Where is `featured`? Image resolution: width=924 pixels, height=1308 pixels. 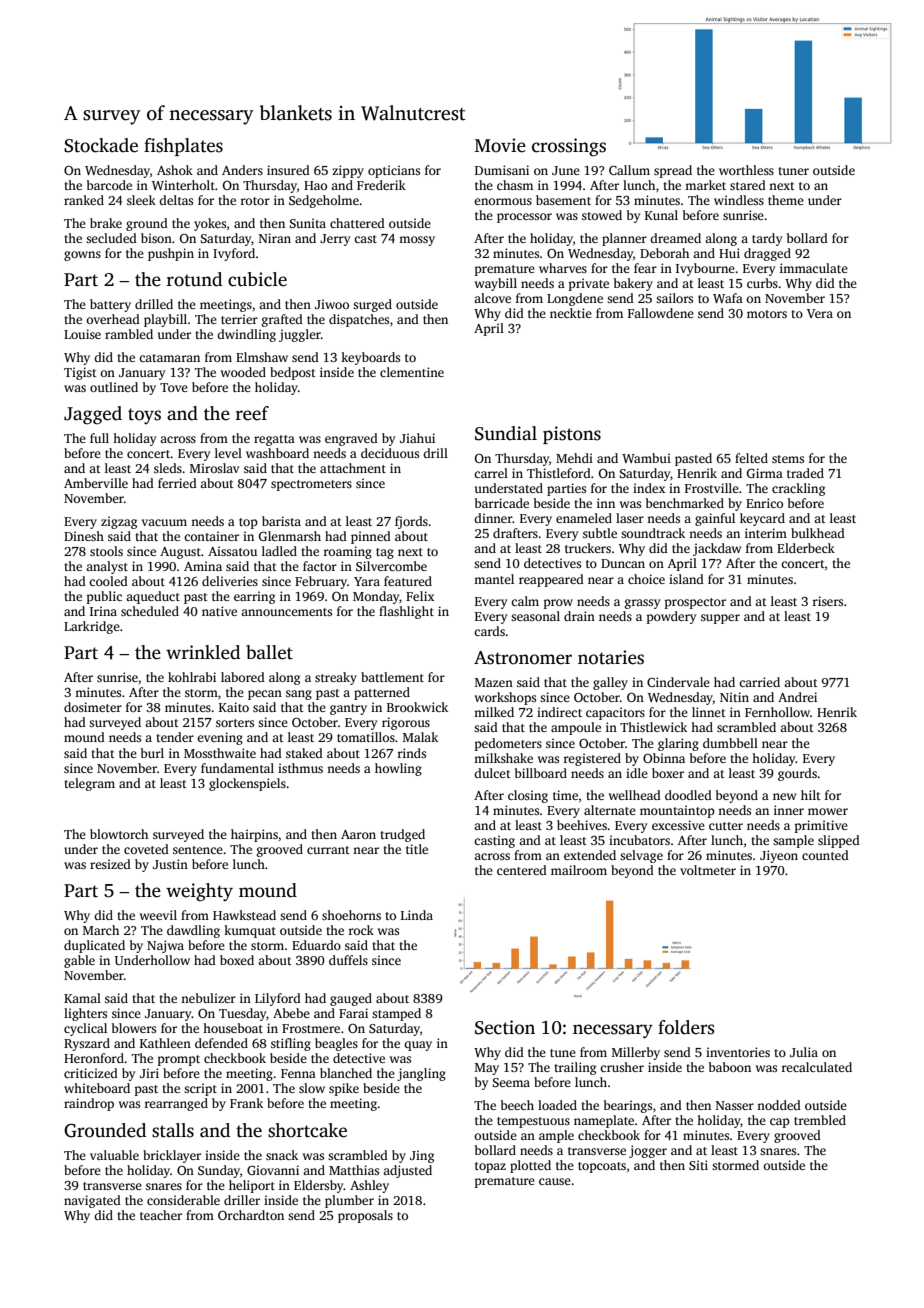 featured is located at coordinates (408, 581).
